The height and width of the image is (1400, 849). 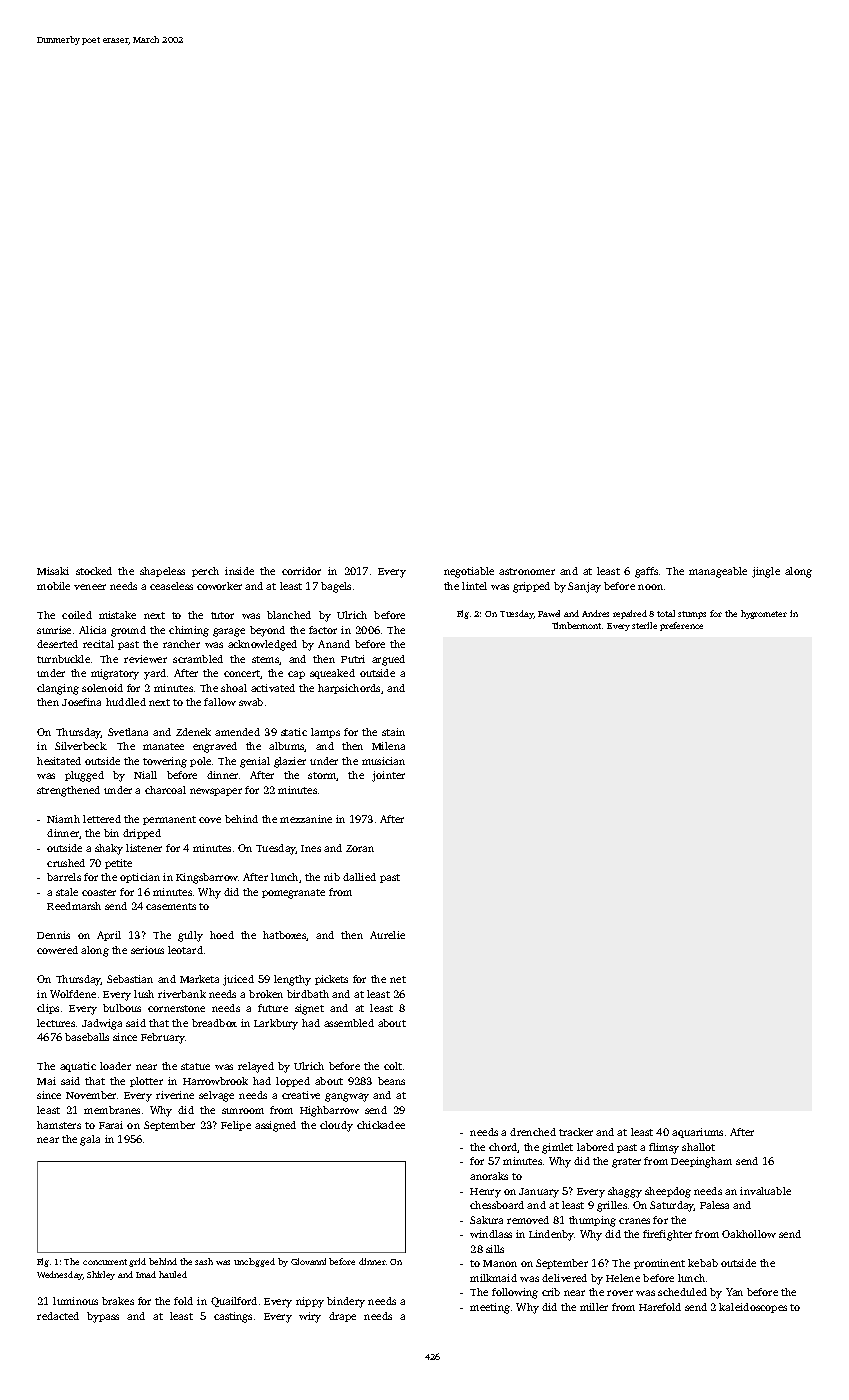 What do you see at coordinates (527, 571) in the image?
I see `astronomer` at bounding box center [527, 571].
